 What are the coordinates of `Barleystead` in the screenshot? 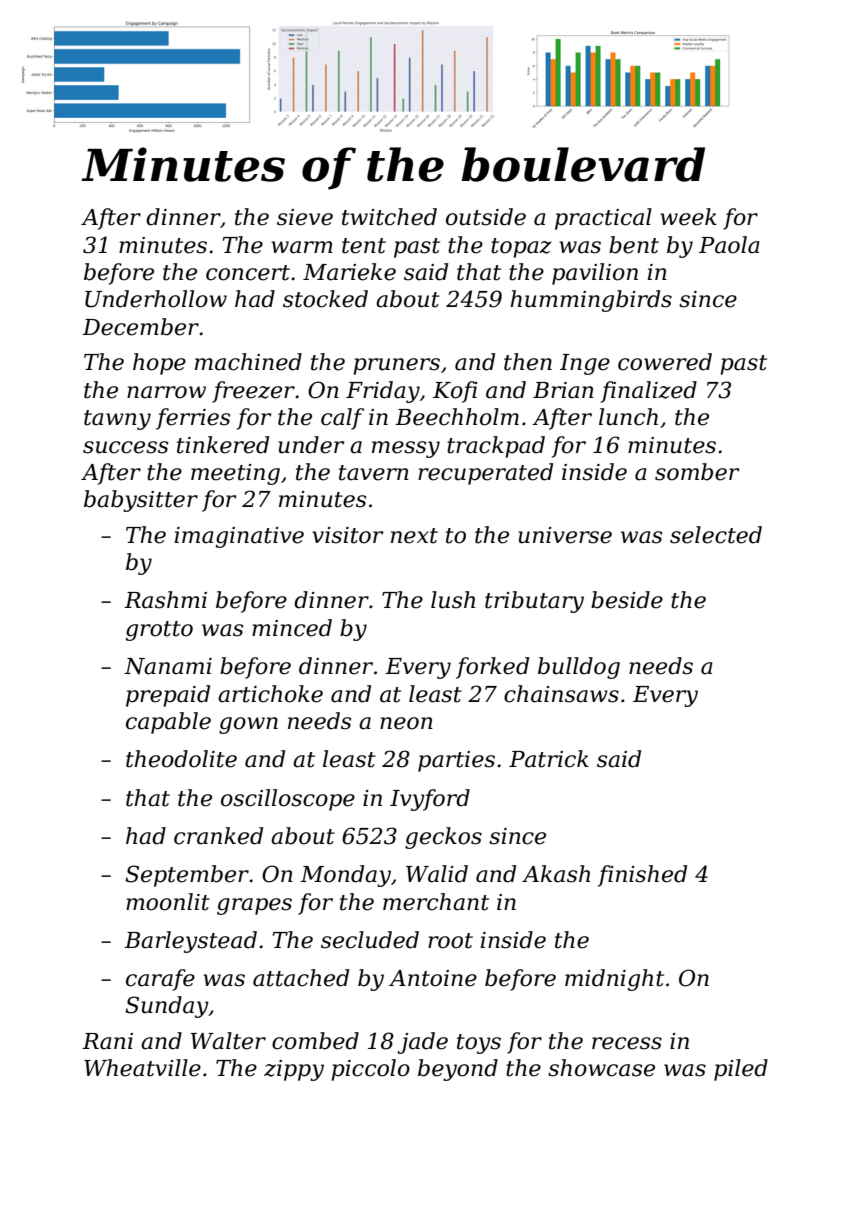 It's located at (190, 942).
